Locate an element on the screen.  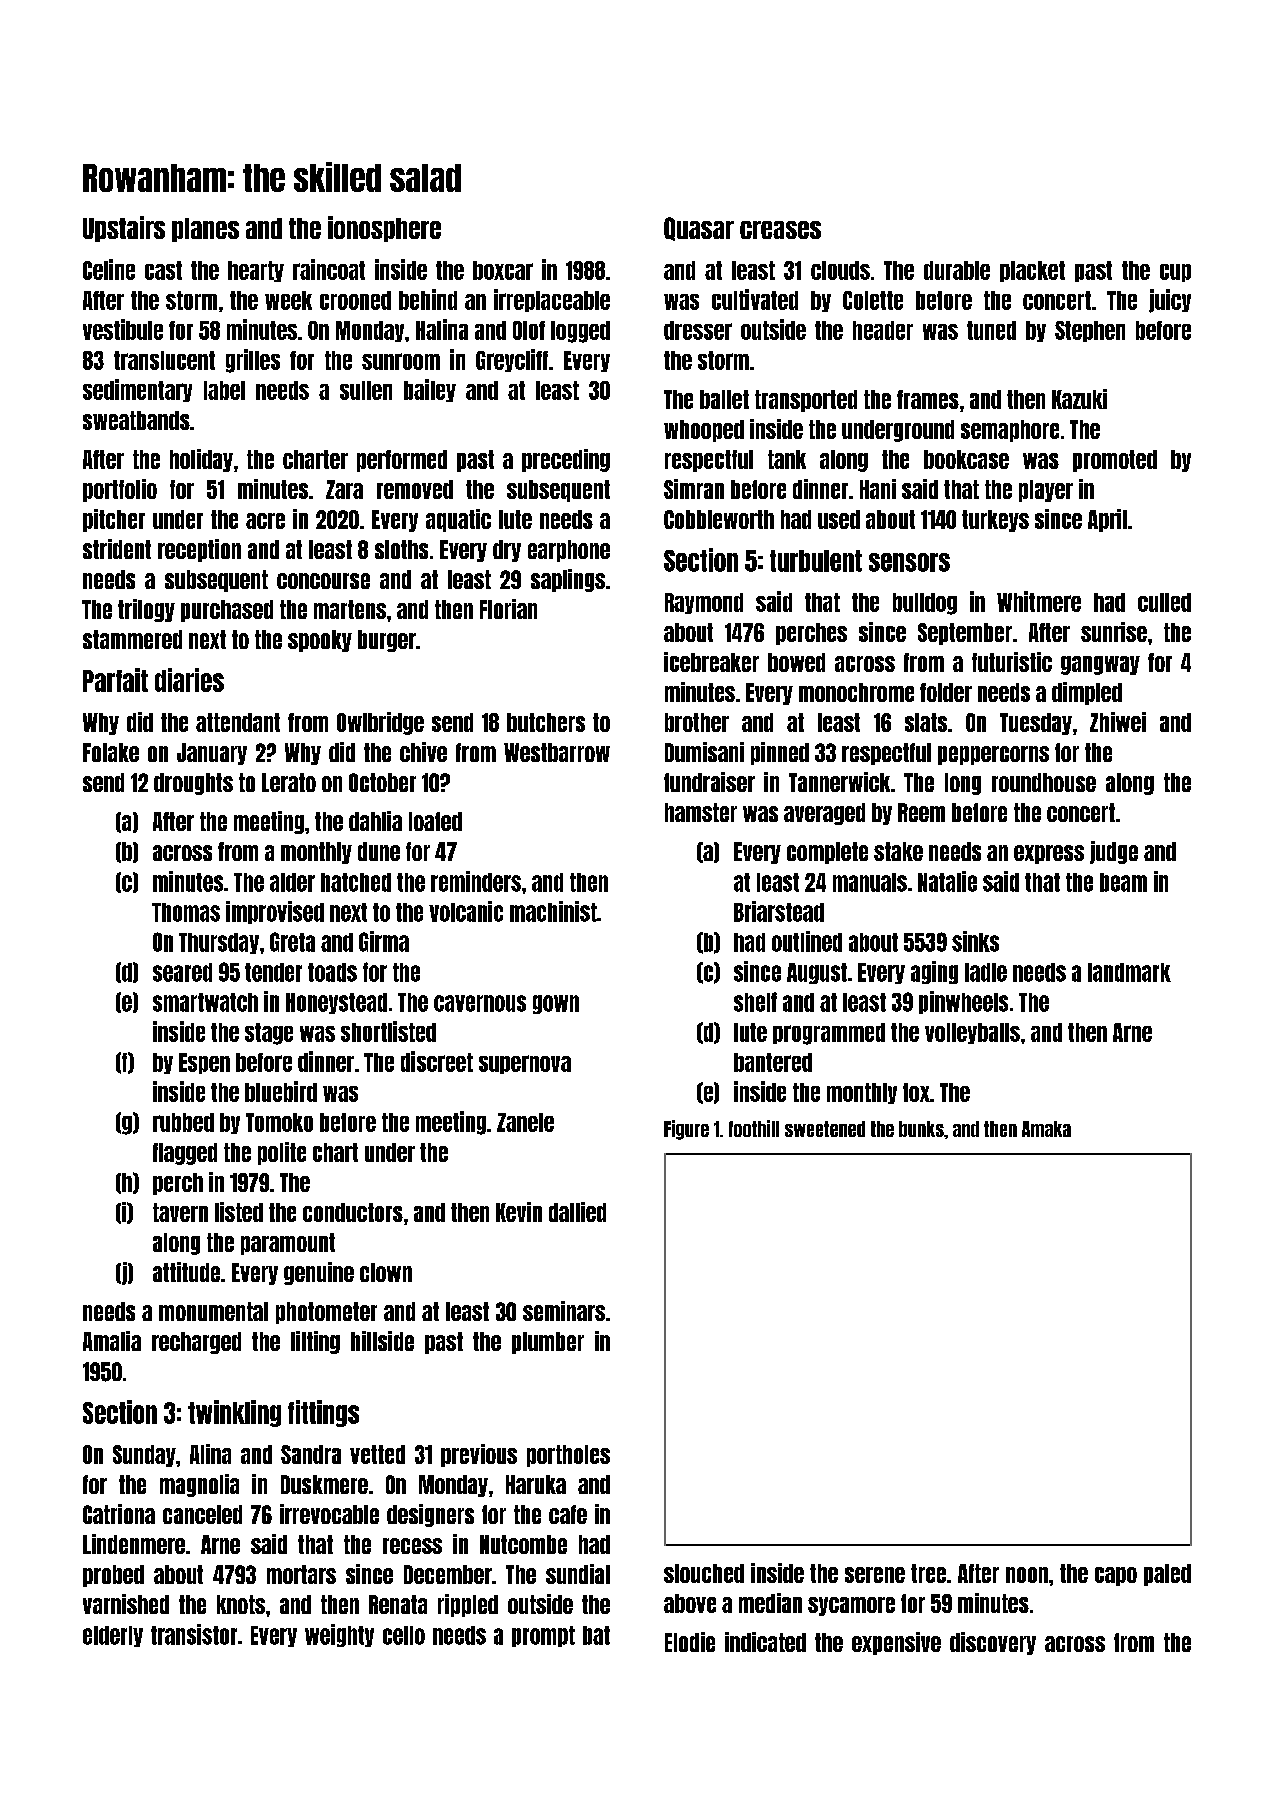
elderly is located at coordinates (113, 1636).
